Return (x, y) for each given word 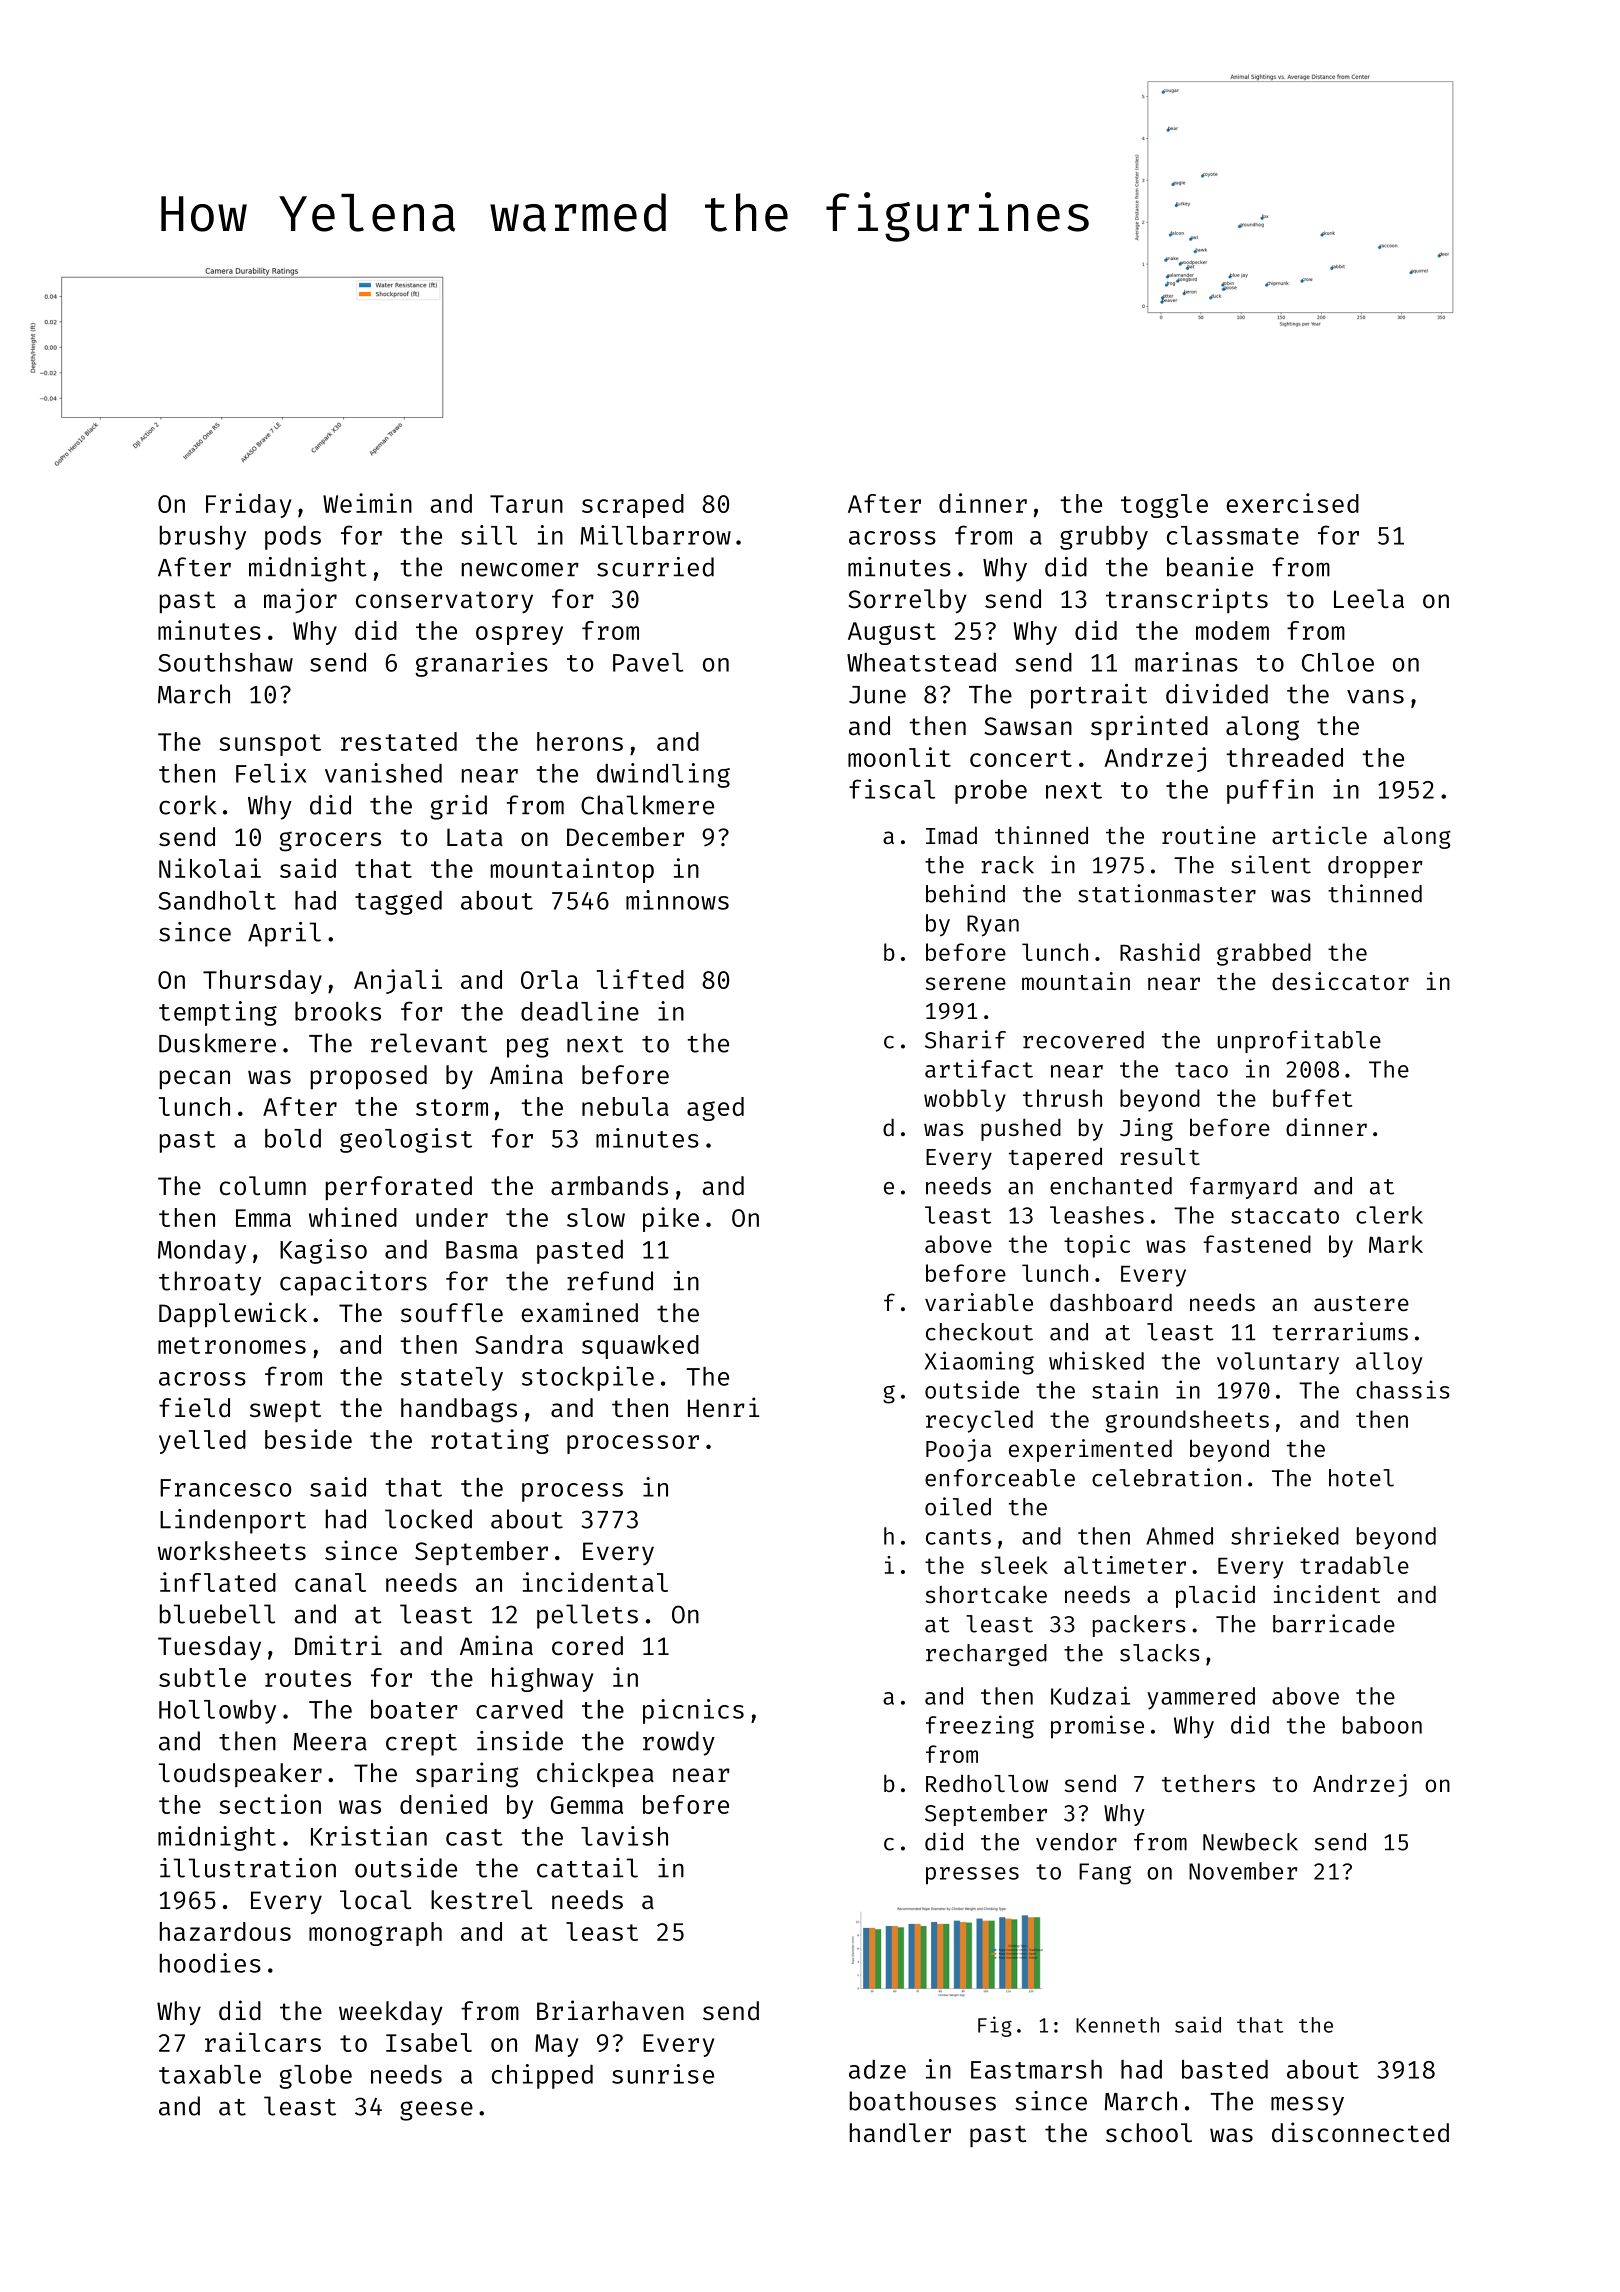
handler (900, 2133)
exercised (1293, 503)
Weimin (367, 503)
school (1149, 2133)
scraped (633, 506)
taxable (210, 2074)
